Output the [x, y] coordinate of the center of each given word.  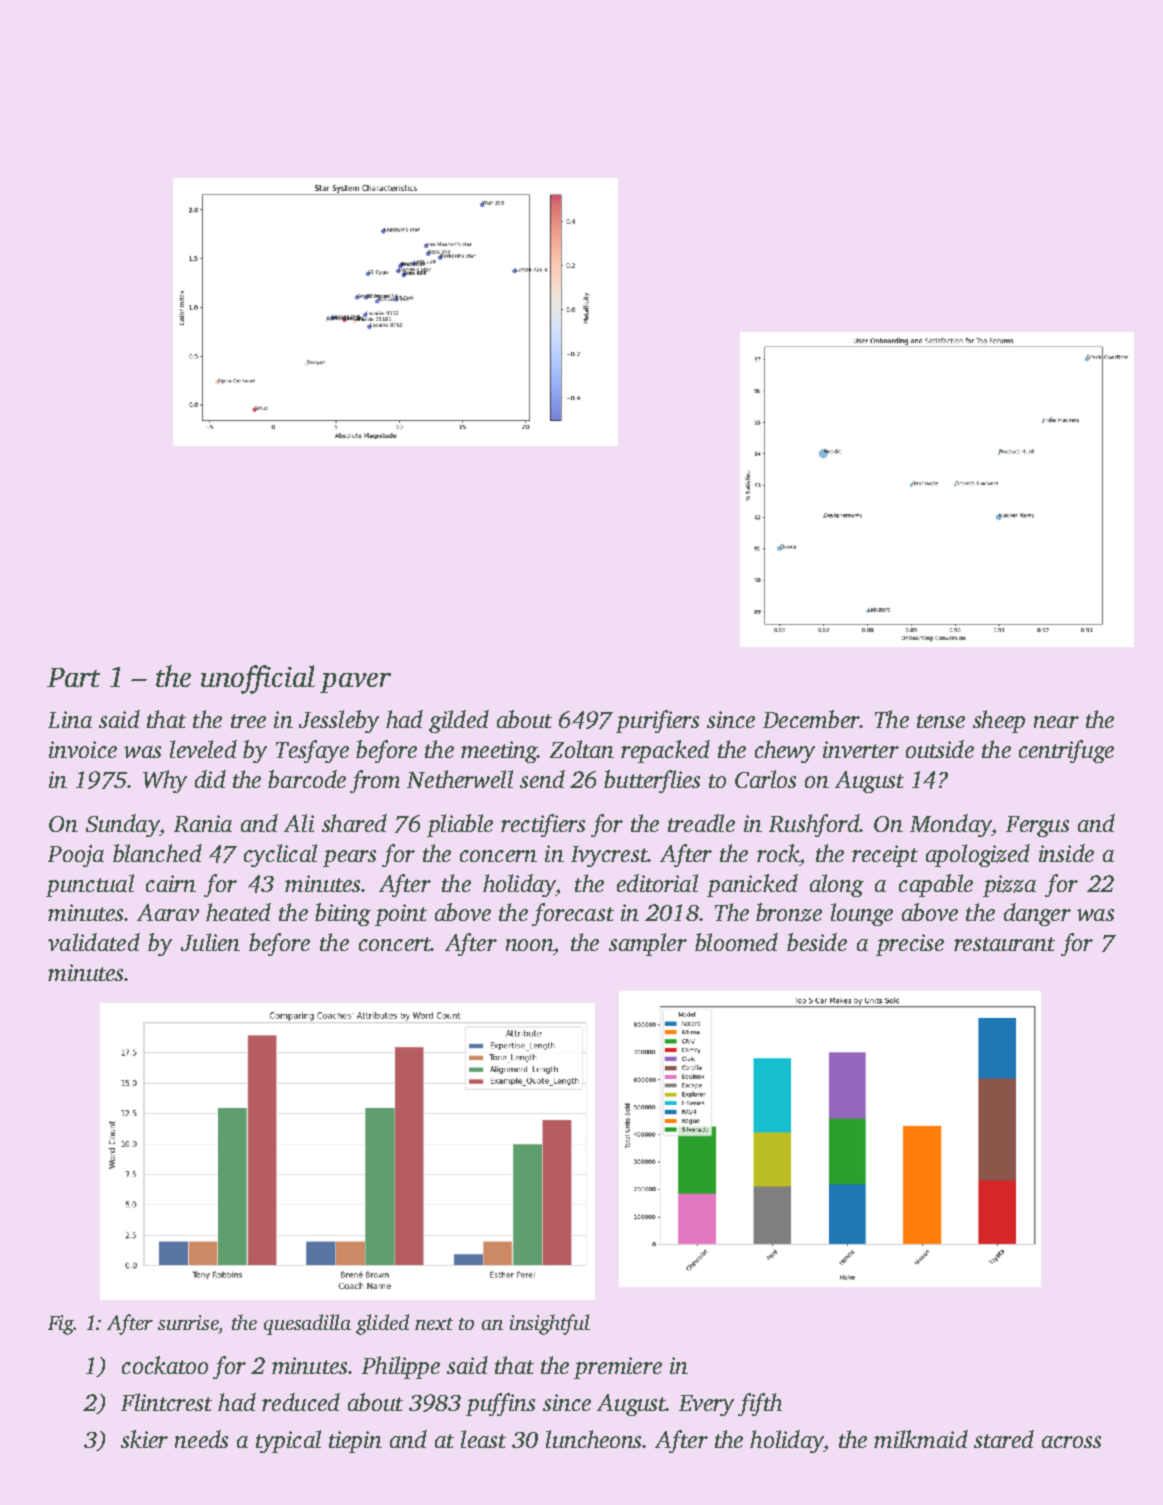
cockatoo [165, 1365]
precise [910, 945]
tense [941, 721]
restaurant [1004, 944]
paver [355, 683]
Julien [210, 942]
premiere [618, 1368]
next [434, 1324]
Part [73, 677]
